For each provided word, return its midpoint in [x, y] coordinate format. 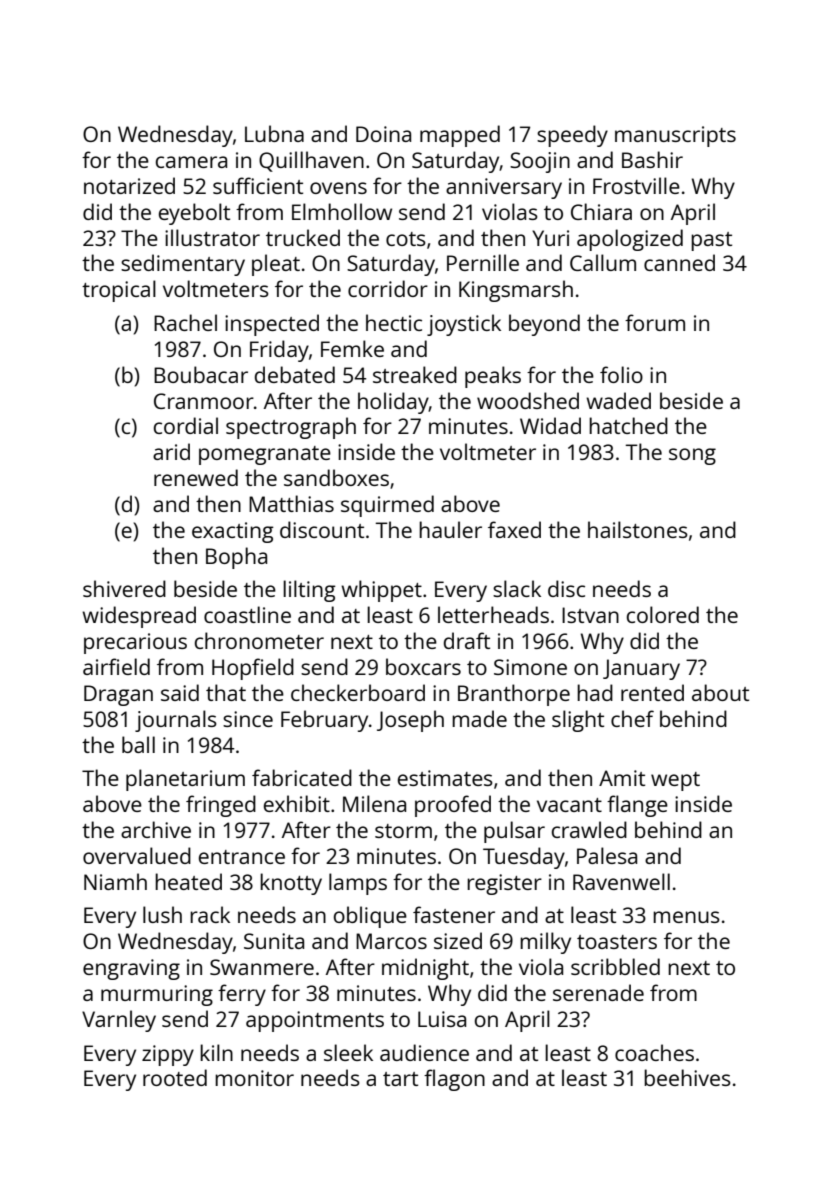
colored [663, 614]
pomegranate [265, 455]
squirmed [387, 506]
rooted [175, 1077]
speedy [572, 136]
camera [191, 162]
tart [400, 1079]
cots [406, 239]
